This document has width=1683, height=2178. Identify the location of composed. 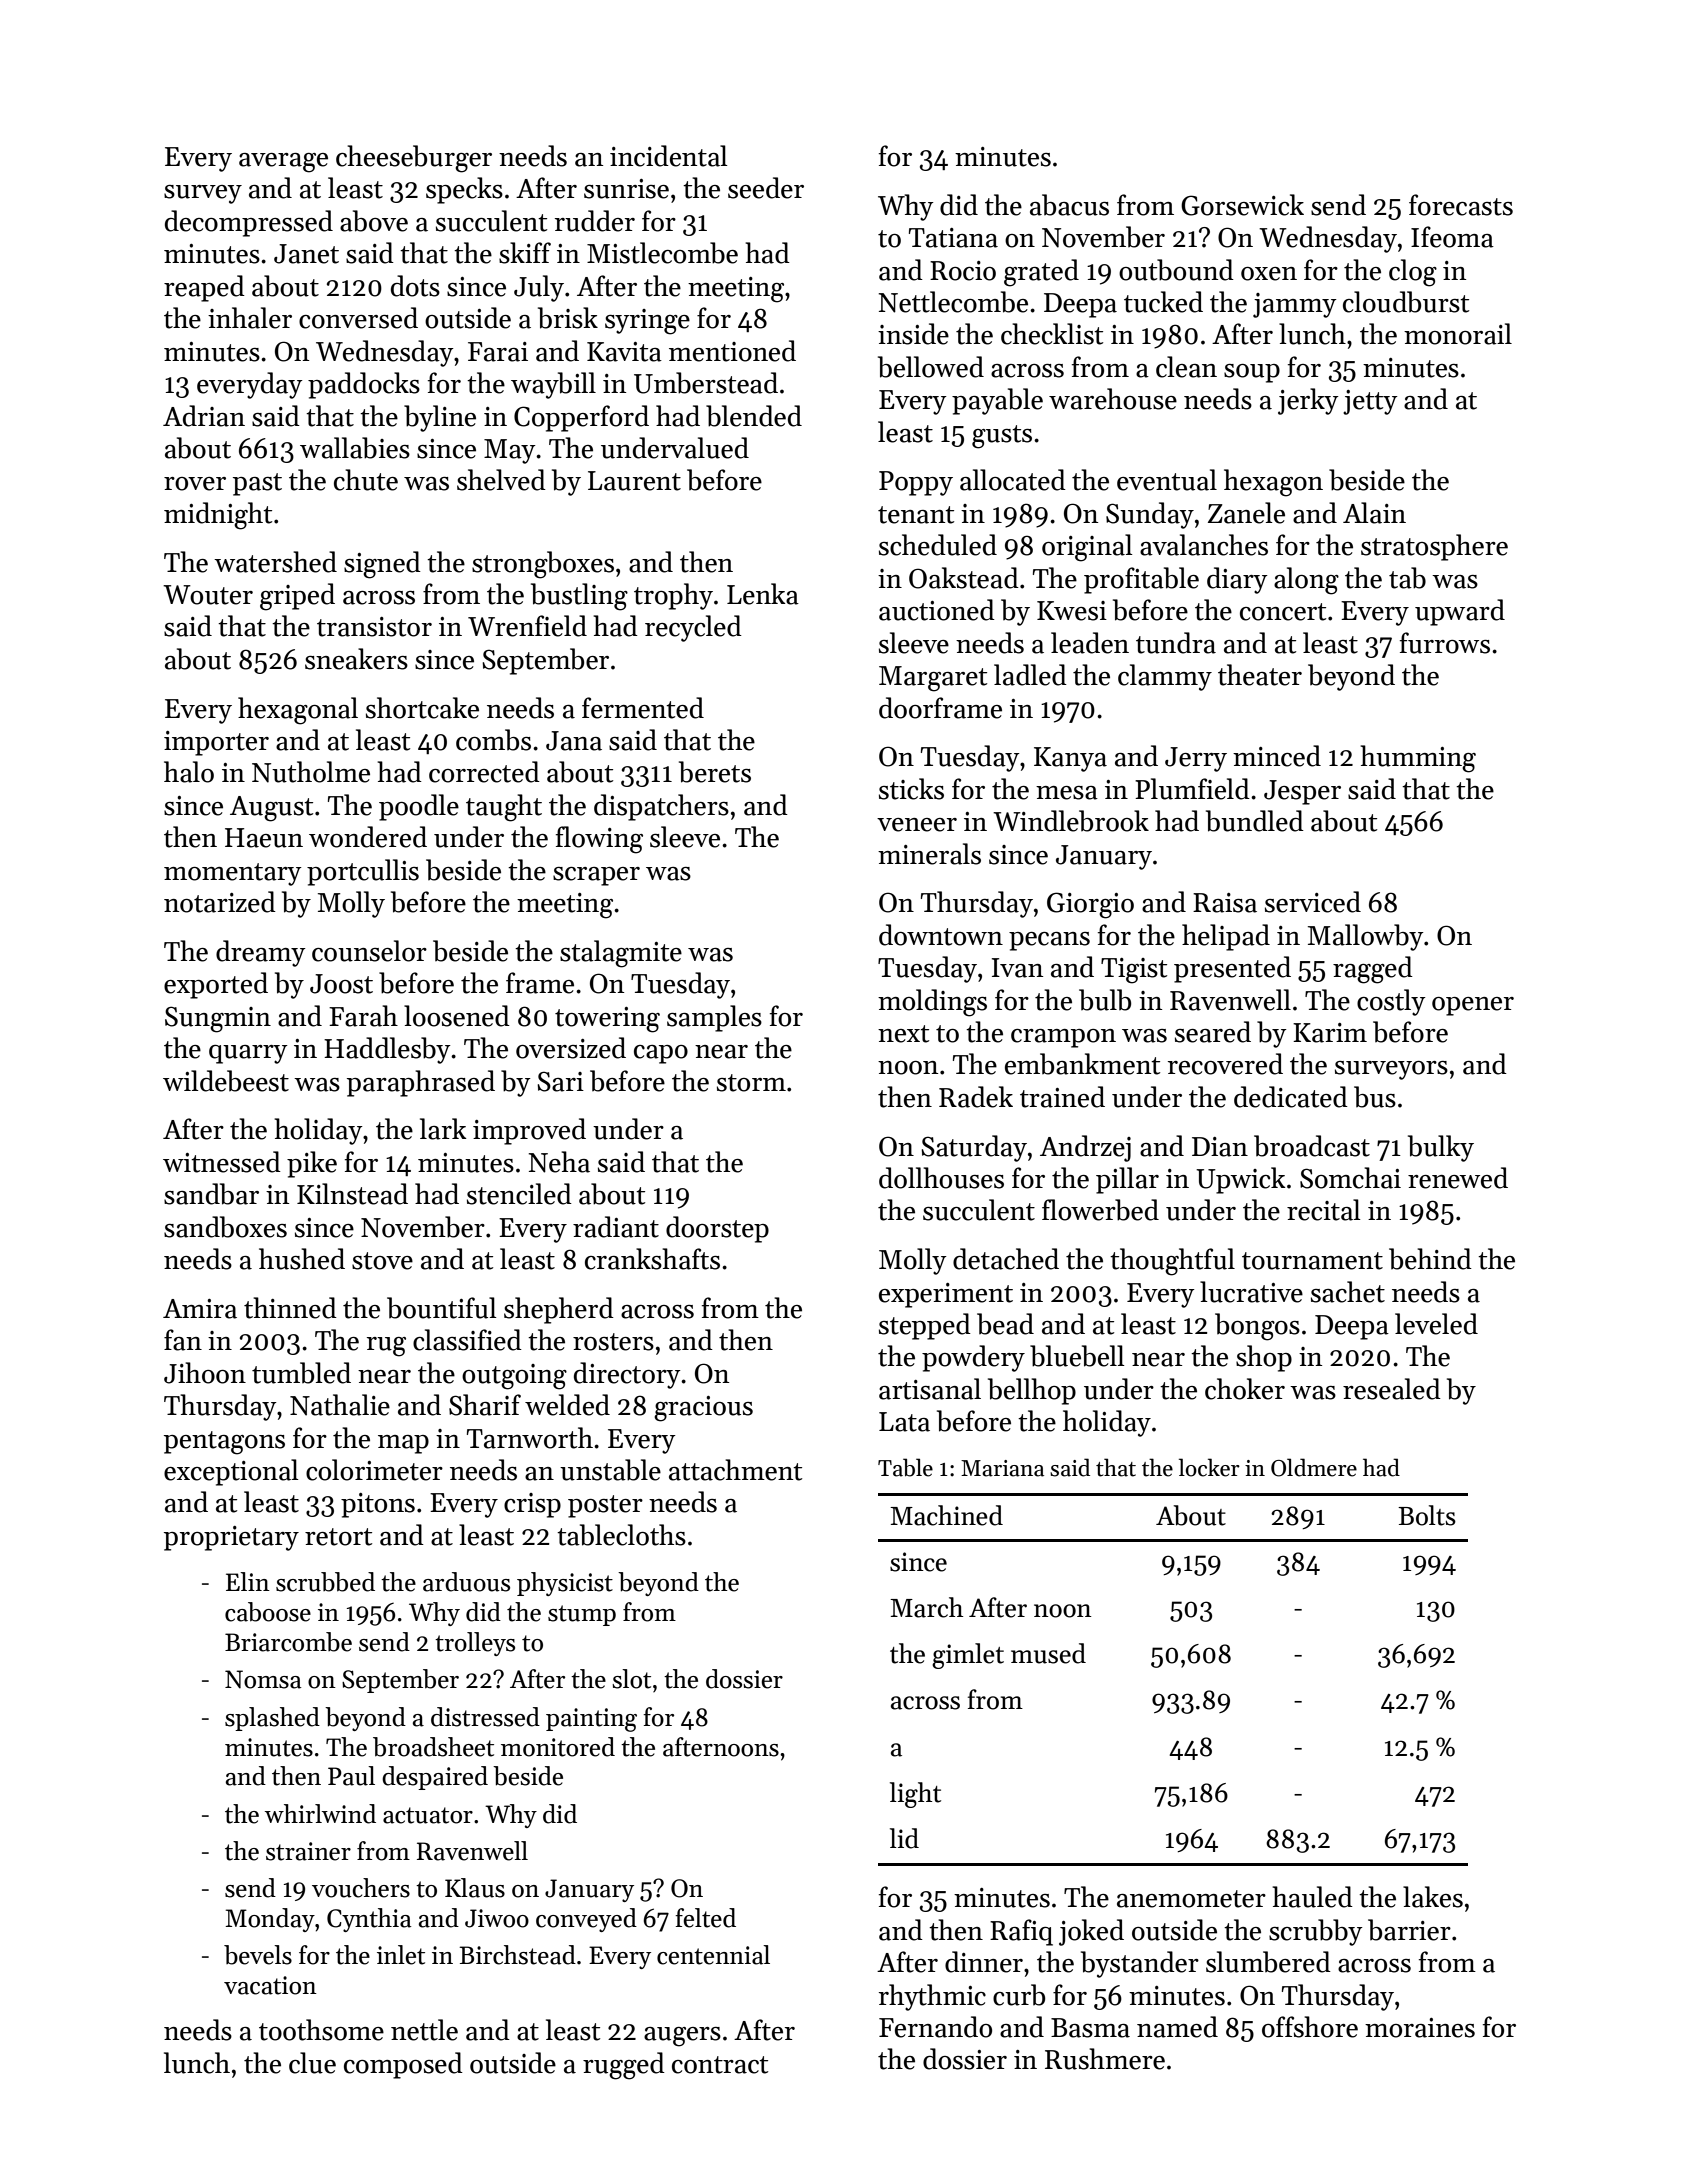
(403, 2065).
